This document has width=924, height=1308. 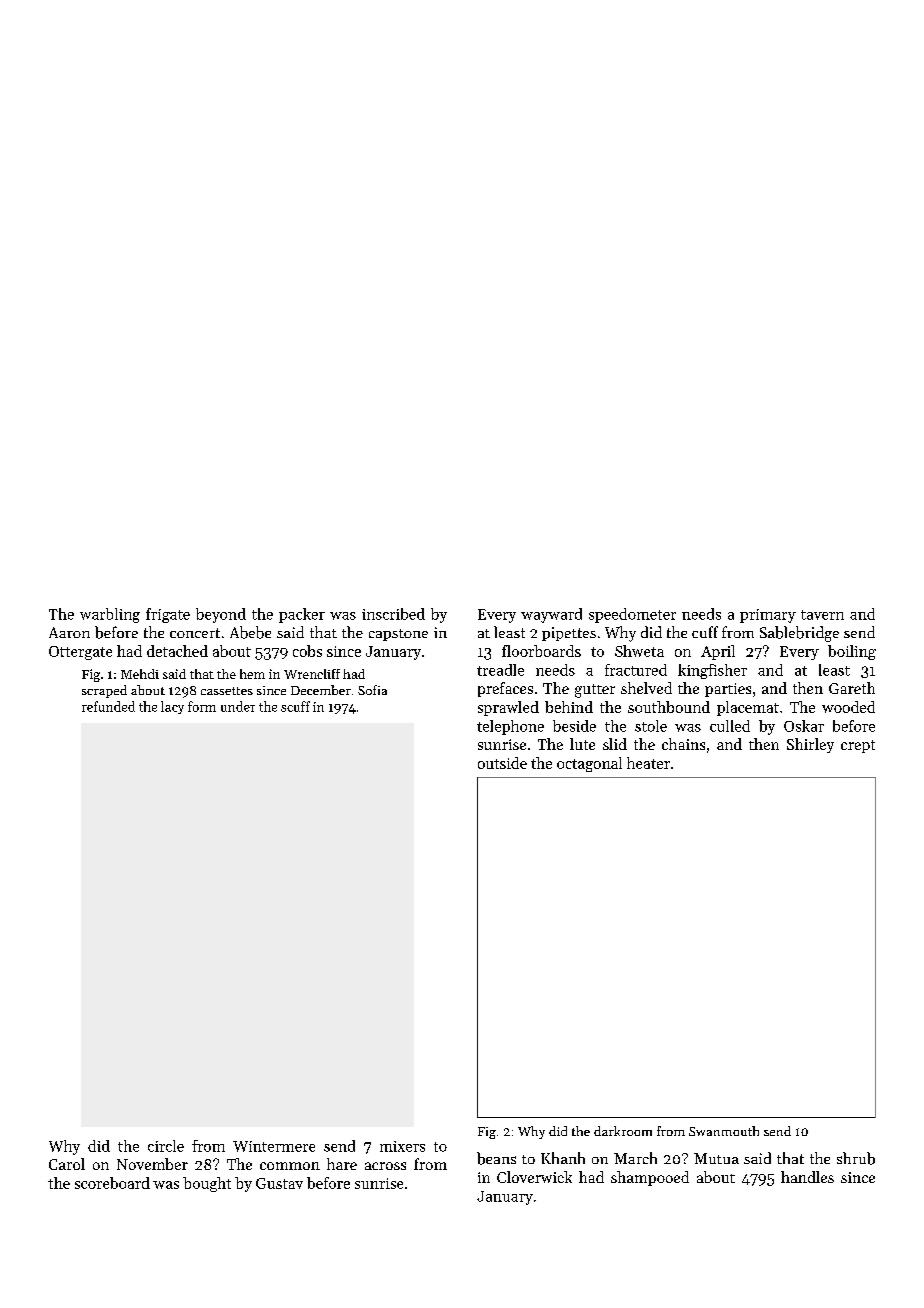 I want to click on handles, so click(x=807, y=1177).
